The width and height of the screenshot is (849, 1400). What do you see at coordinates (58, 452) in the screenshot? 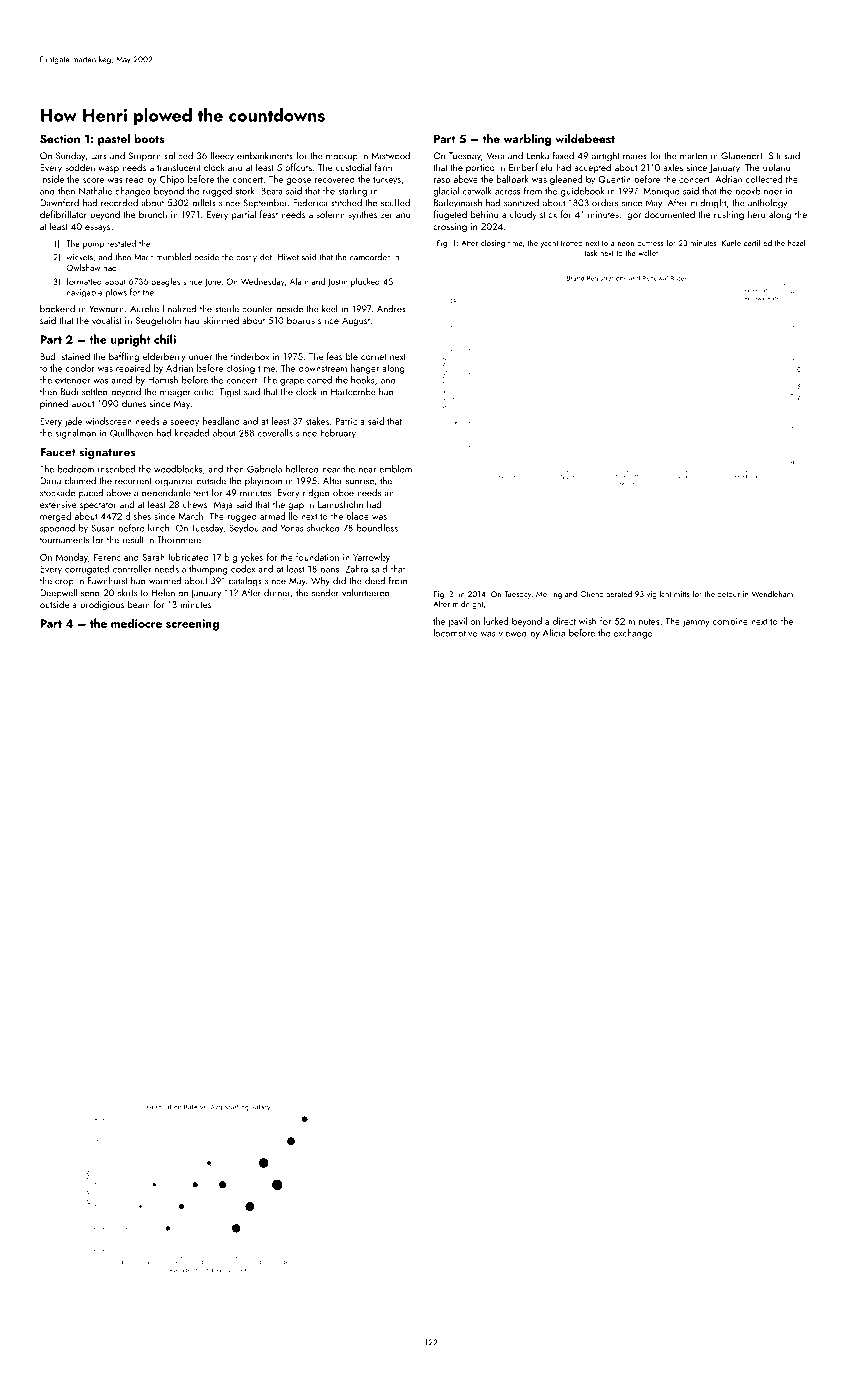
I see `Faucet` at bounding box center [58, 452].
